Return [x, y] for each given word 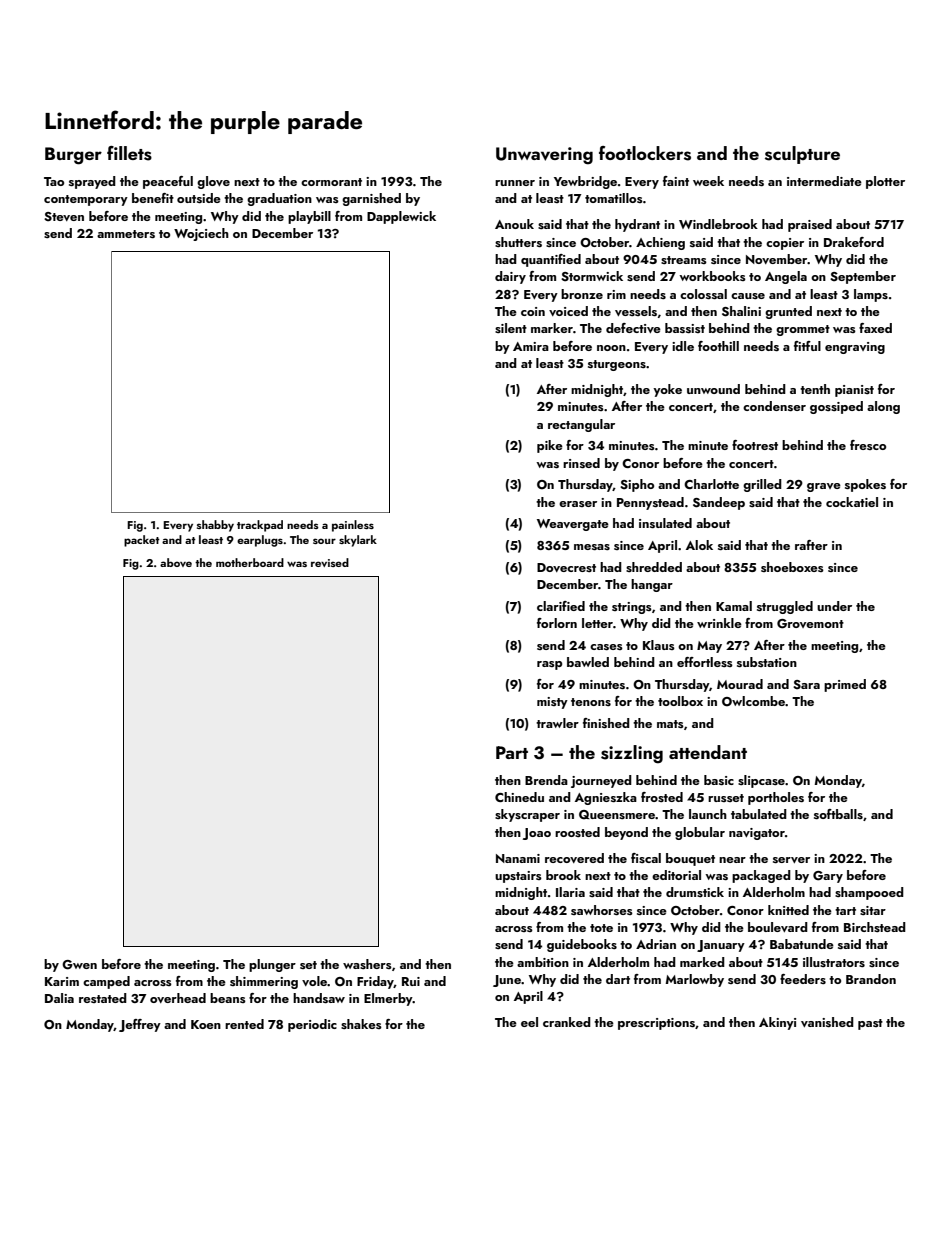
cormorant [331, 182]
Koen [206, 1024]
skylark [358, 541]
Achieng [660, 243]
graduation [279, 199]
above [176, 562]
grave [824, 487]
